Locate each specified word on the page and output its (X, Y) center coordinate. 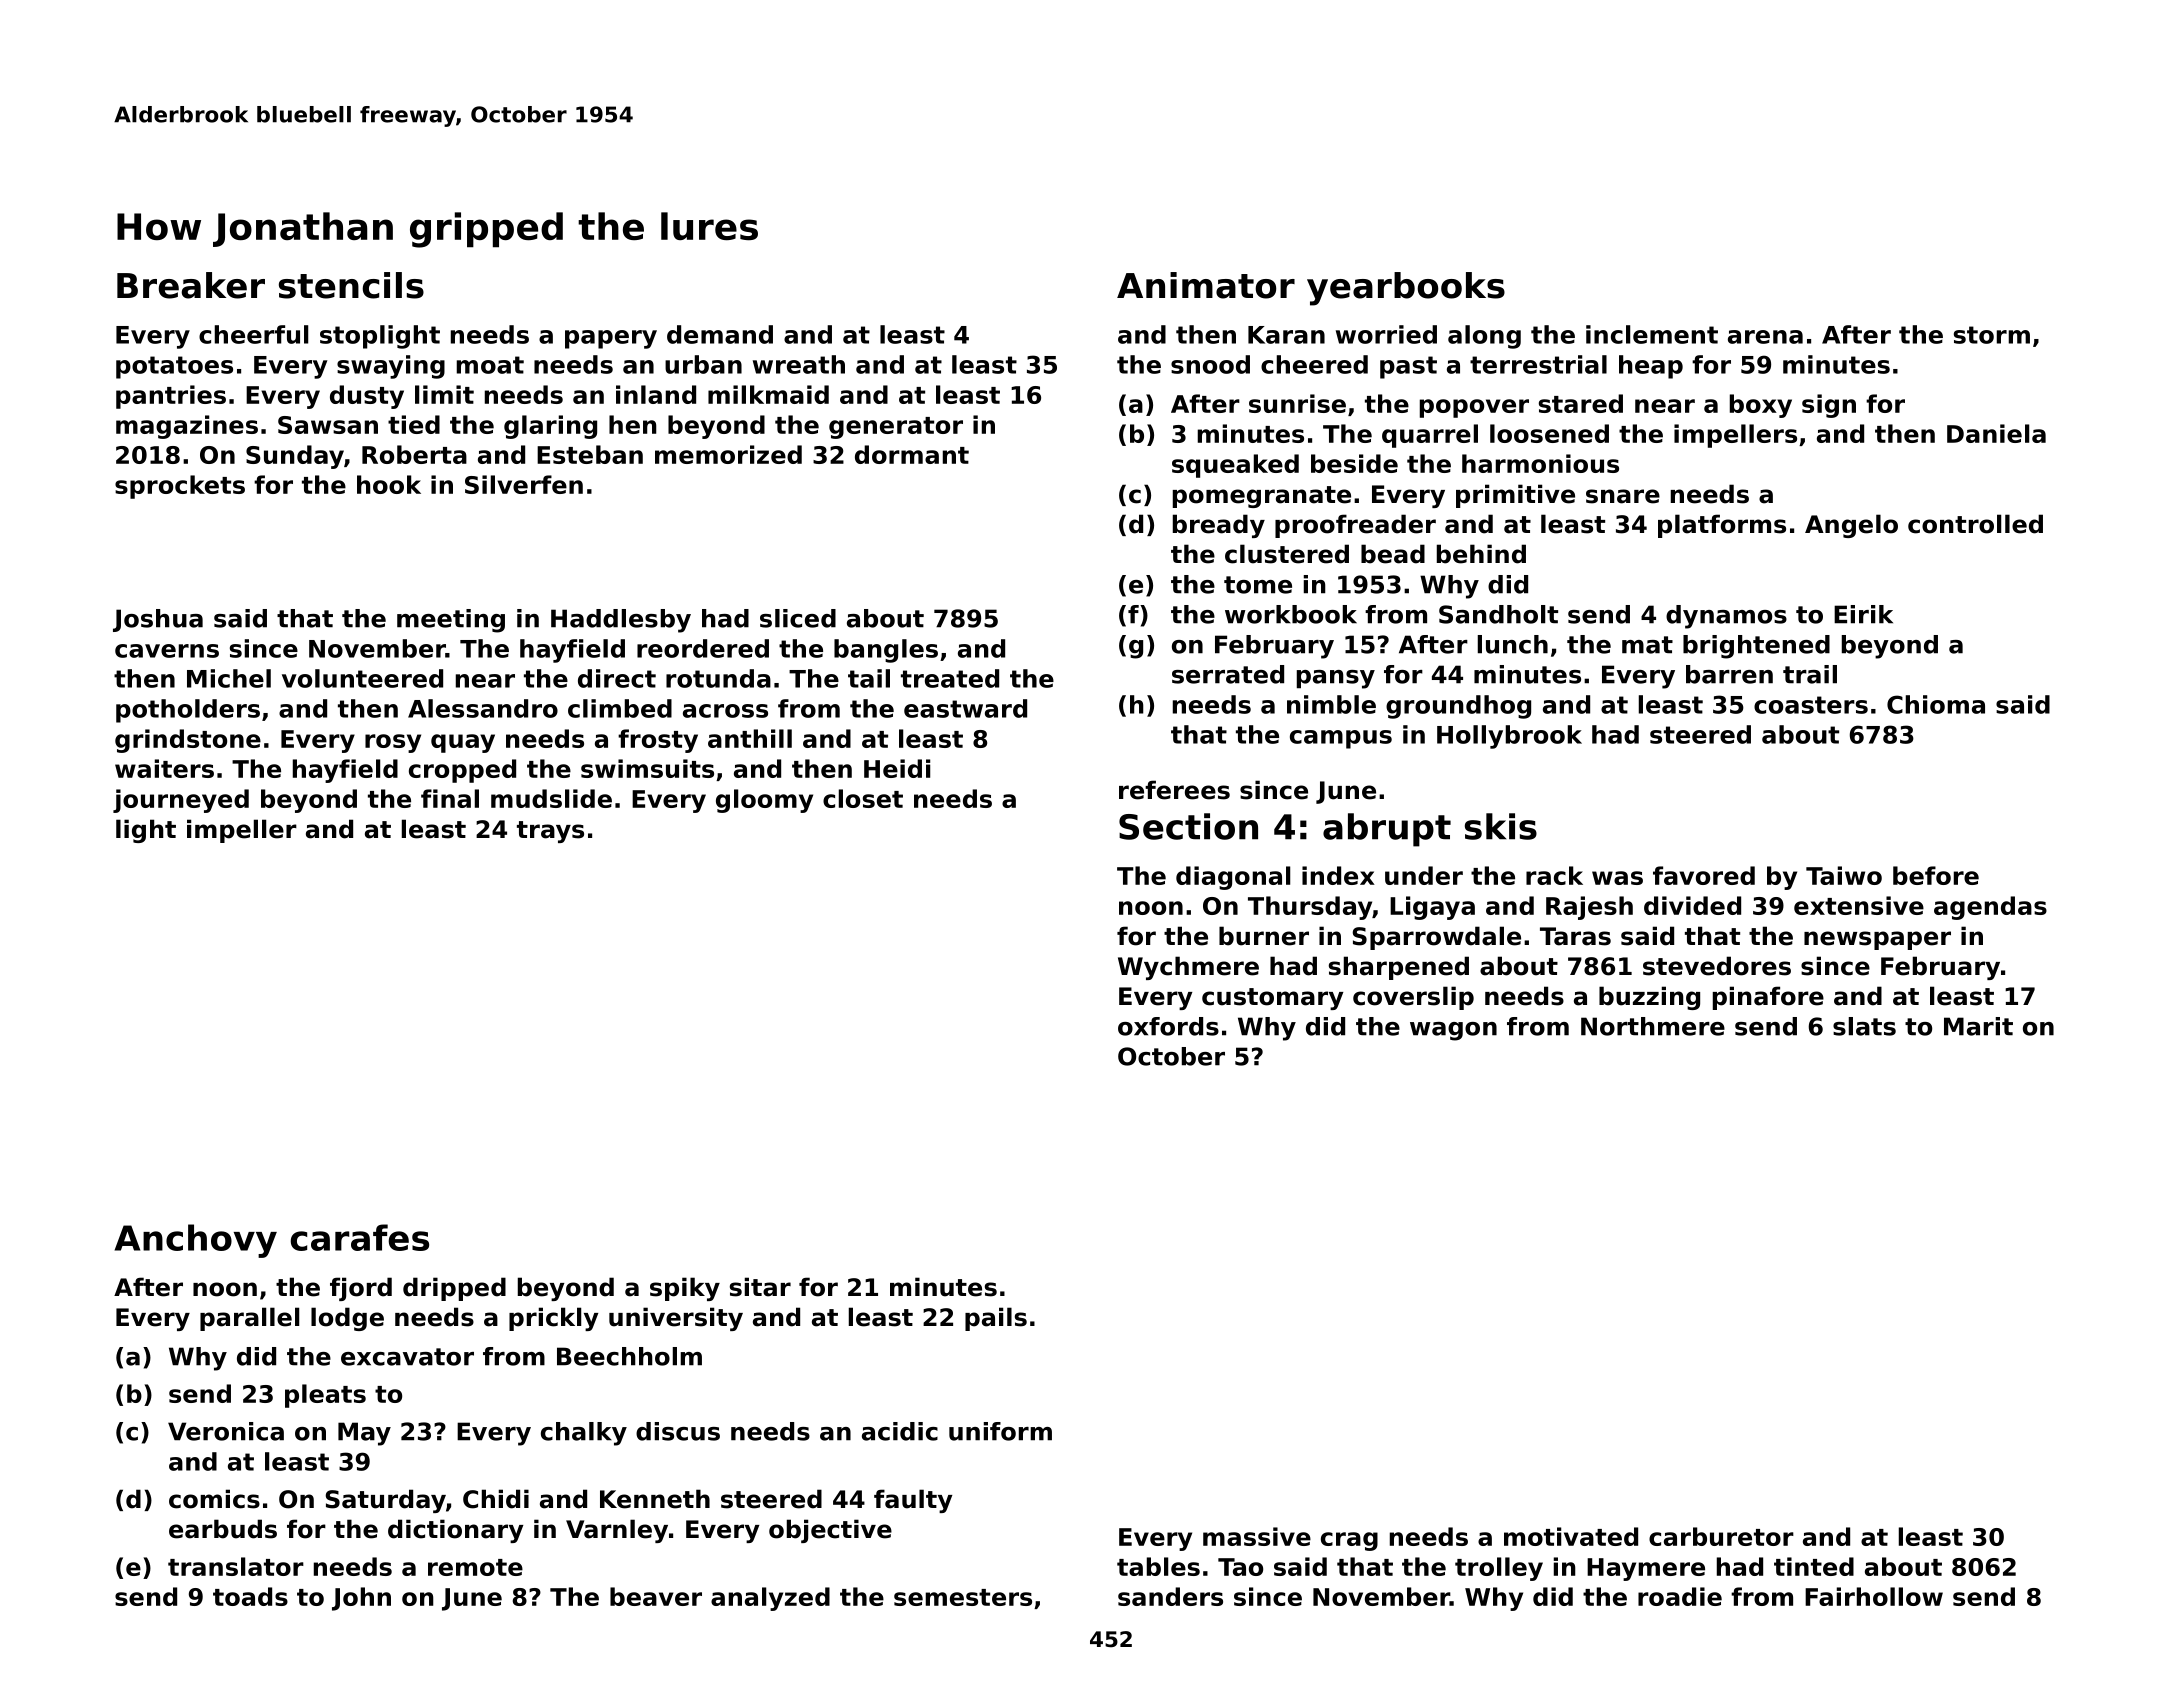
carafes (359, 1237)
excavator (407, 1357)
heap (1651, 367)
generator (896, 428)
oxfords (1168, 1026)
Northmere (1653, 1026)
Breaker (191, 285)
